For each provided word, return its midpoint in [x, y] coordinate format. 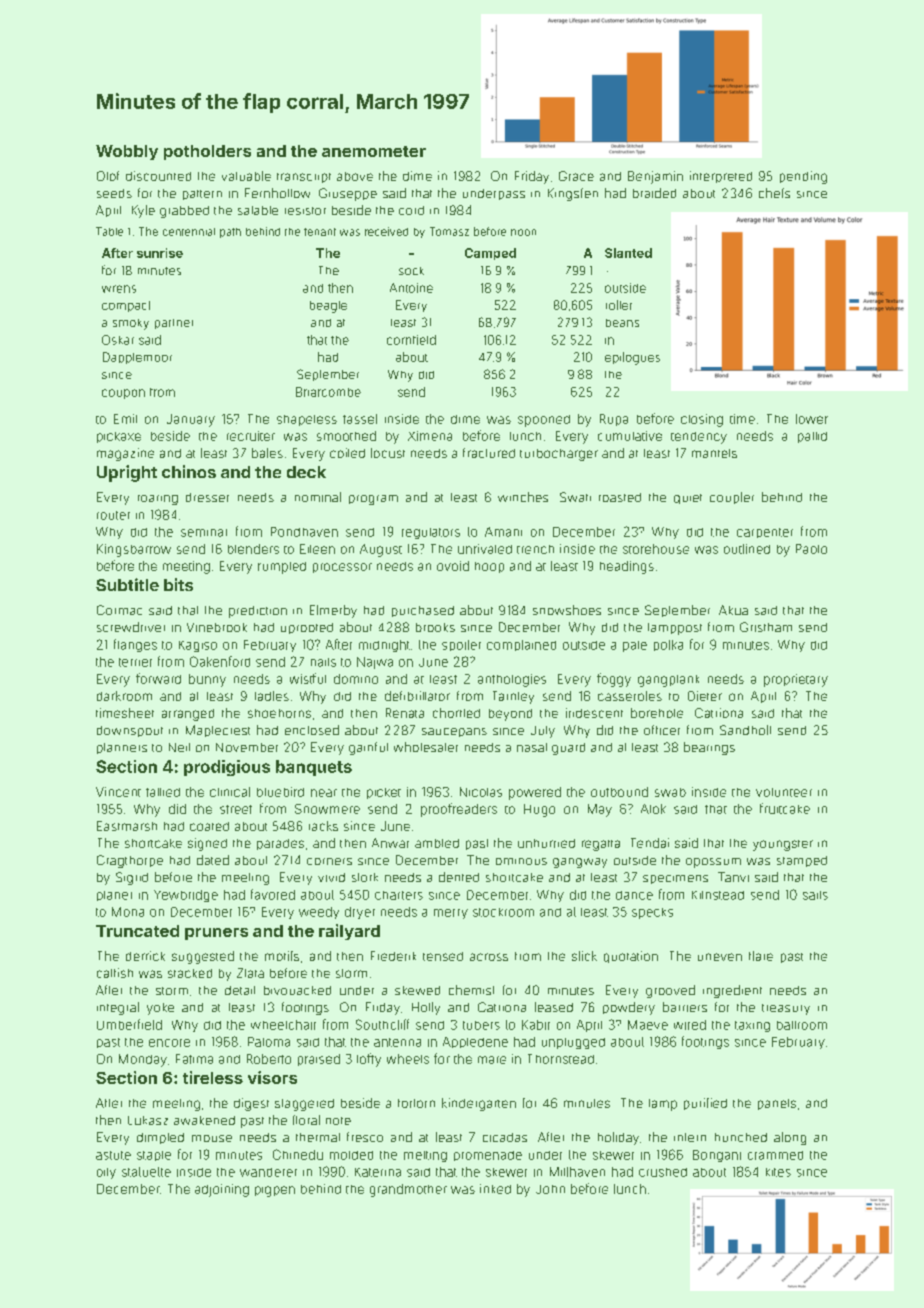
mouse [212, 1138]
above [355, 176]
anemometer [374, 151]
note [338, 1121]
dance [634, 895]
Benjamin [655, 177]
